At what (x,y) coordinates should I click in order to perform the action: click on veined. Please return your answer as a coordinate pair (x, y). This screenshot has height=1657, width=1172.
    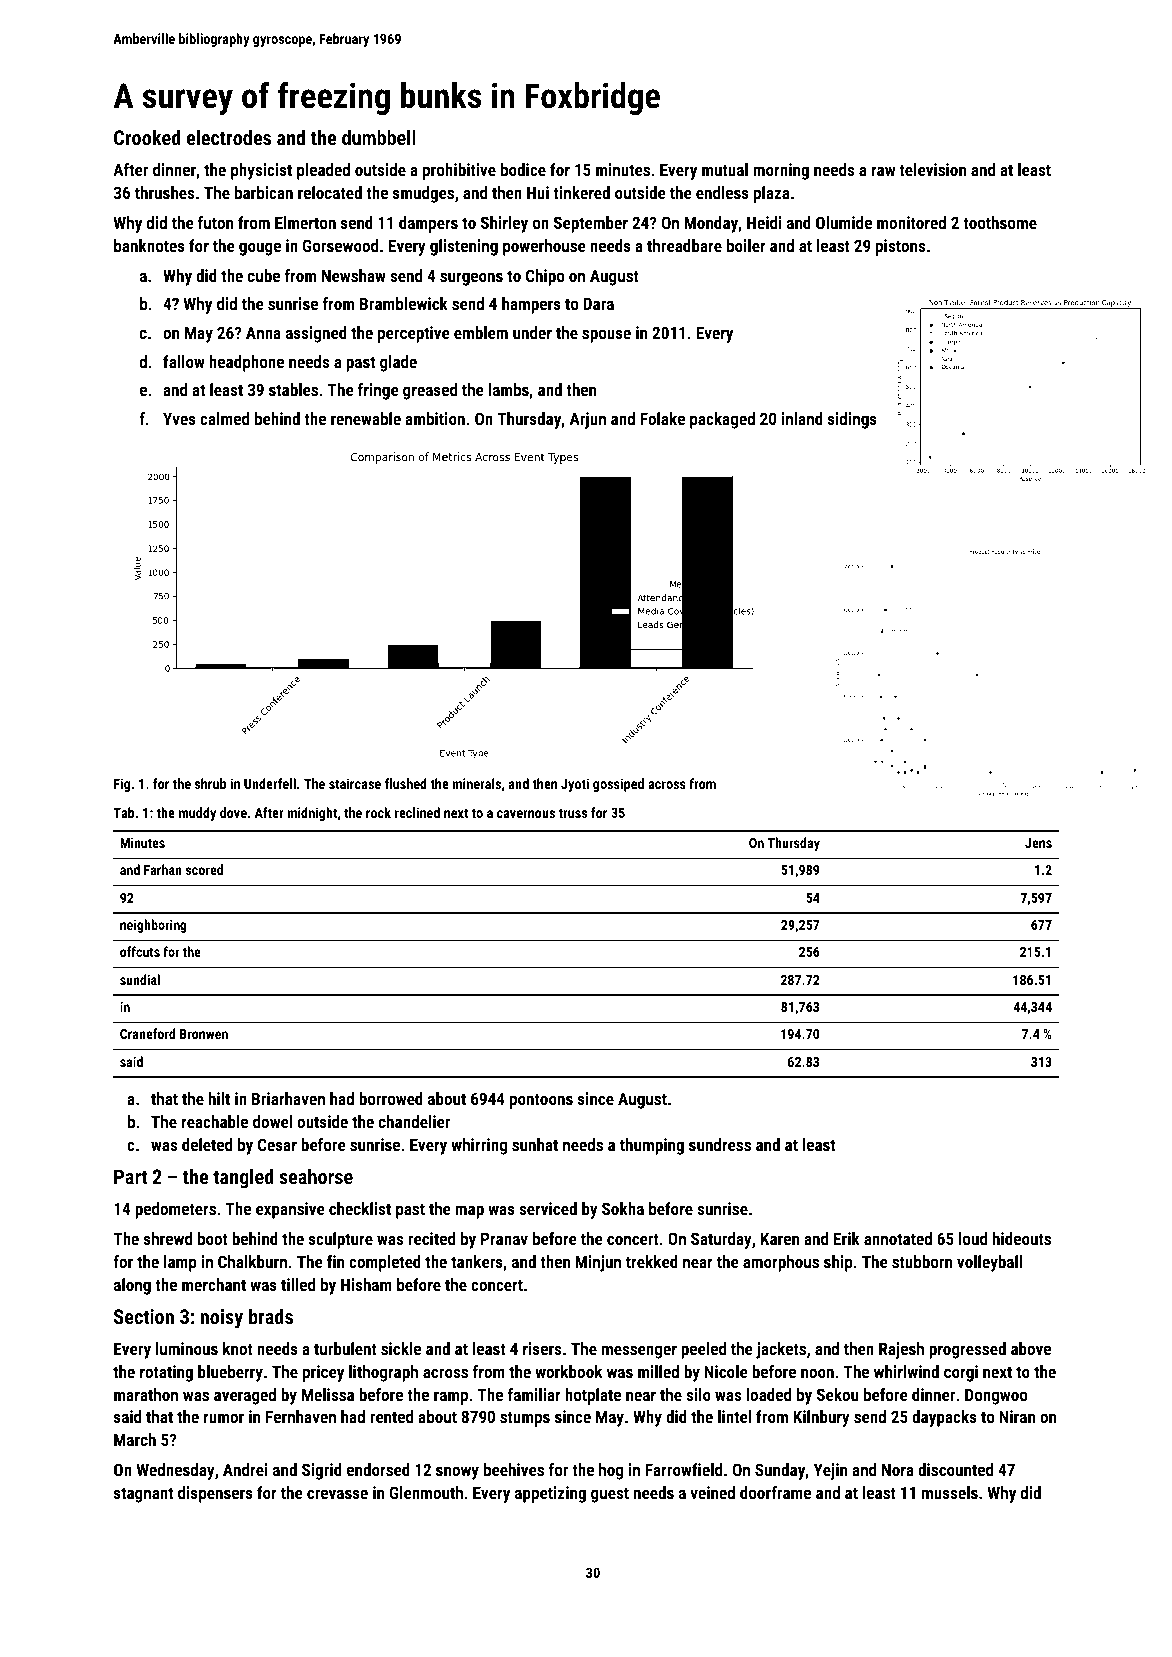
    Looking at the image, I should click on (712, 1492).
